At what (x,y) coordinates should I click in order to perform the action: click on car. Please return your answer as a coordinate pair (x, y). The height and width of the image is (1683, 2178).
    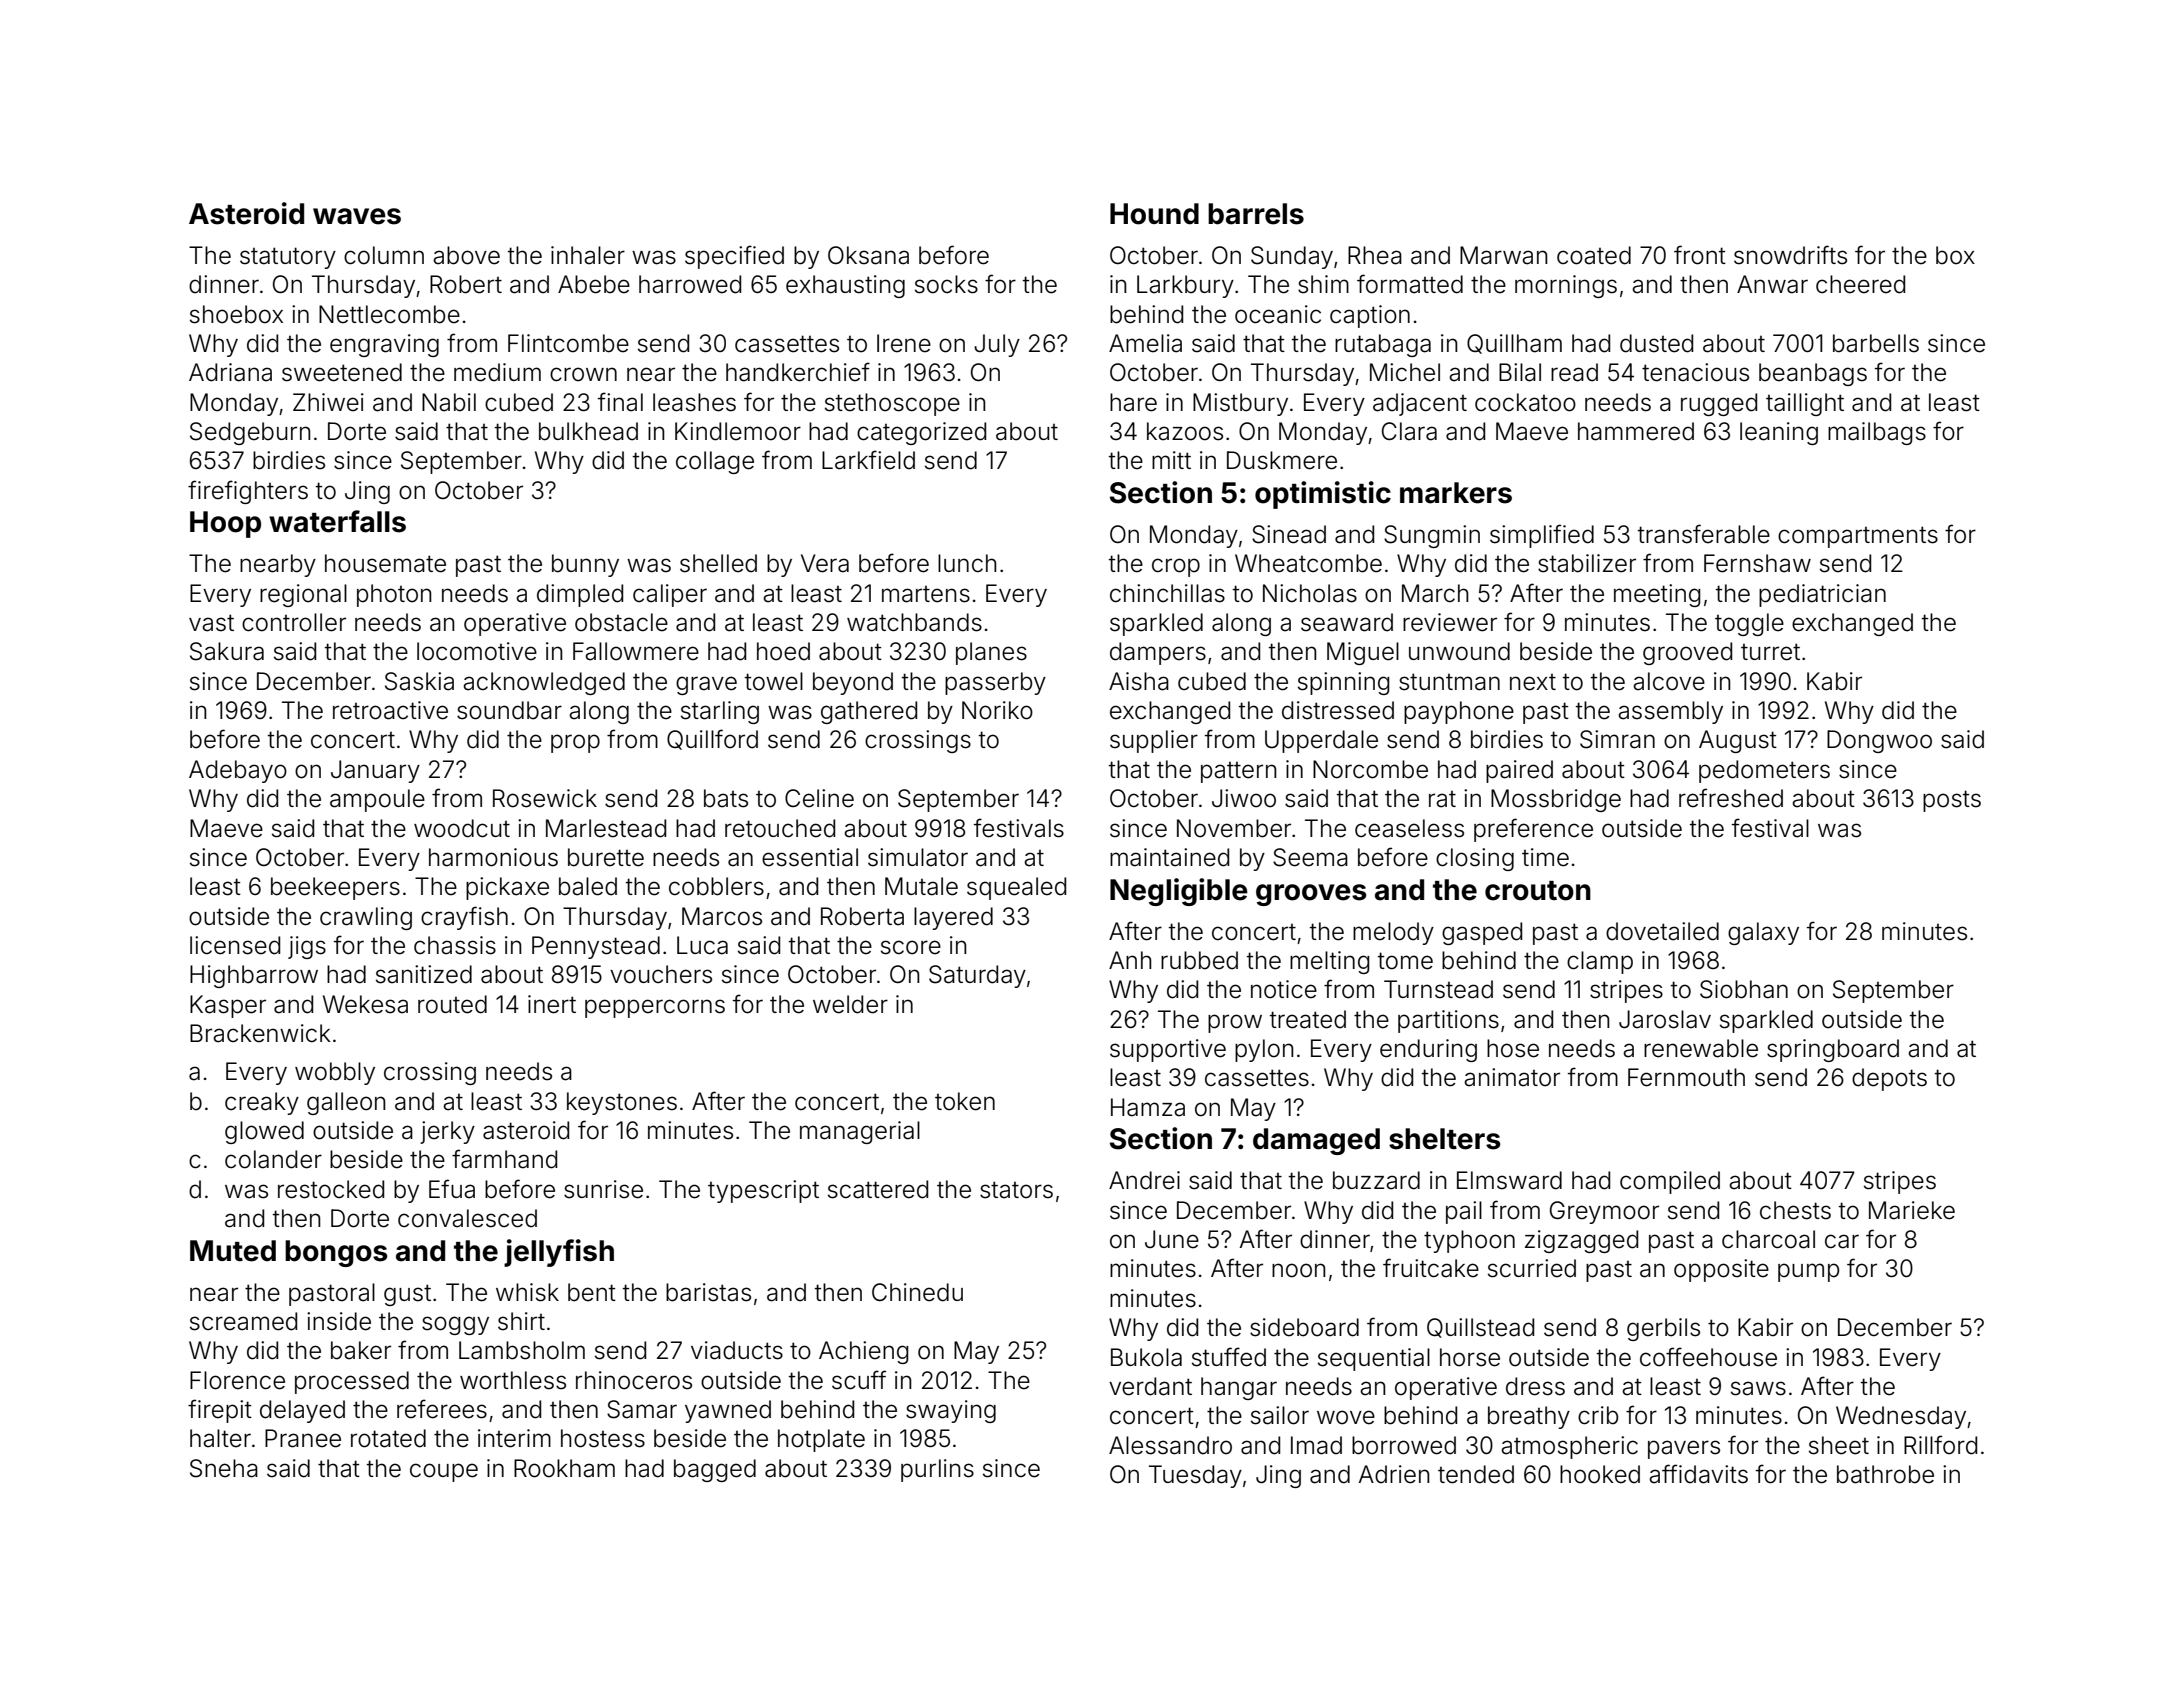
    Looking at the image, I should click on (1842, 1241).
